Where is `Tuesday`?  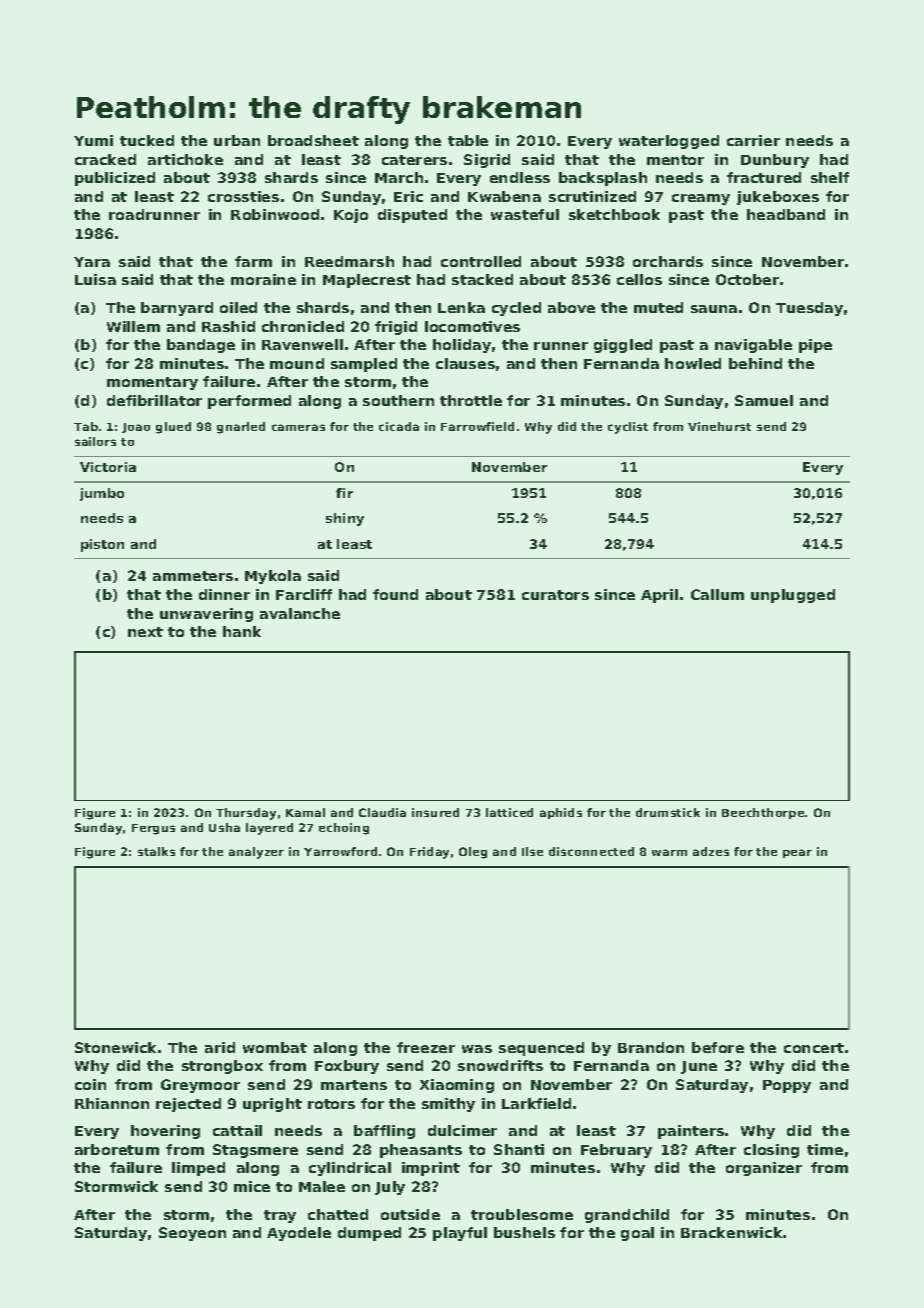
Tuesday is located at coordinates (809, 309).
